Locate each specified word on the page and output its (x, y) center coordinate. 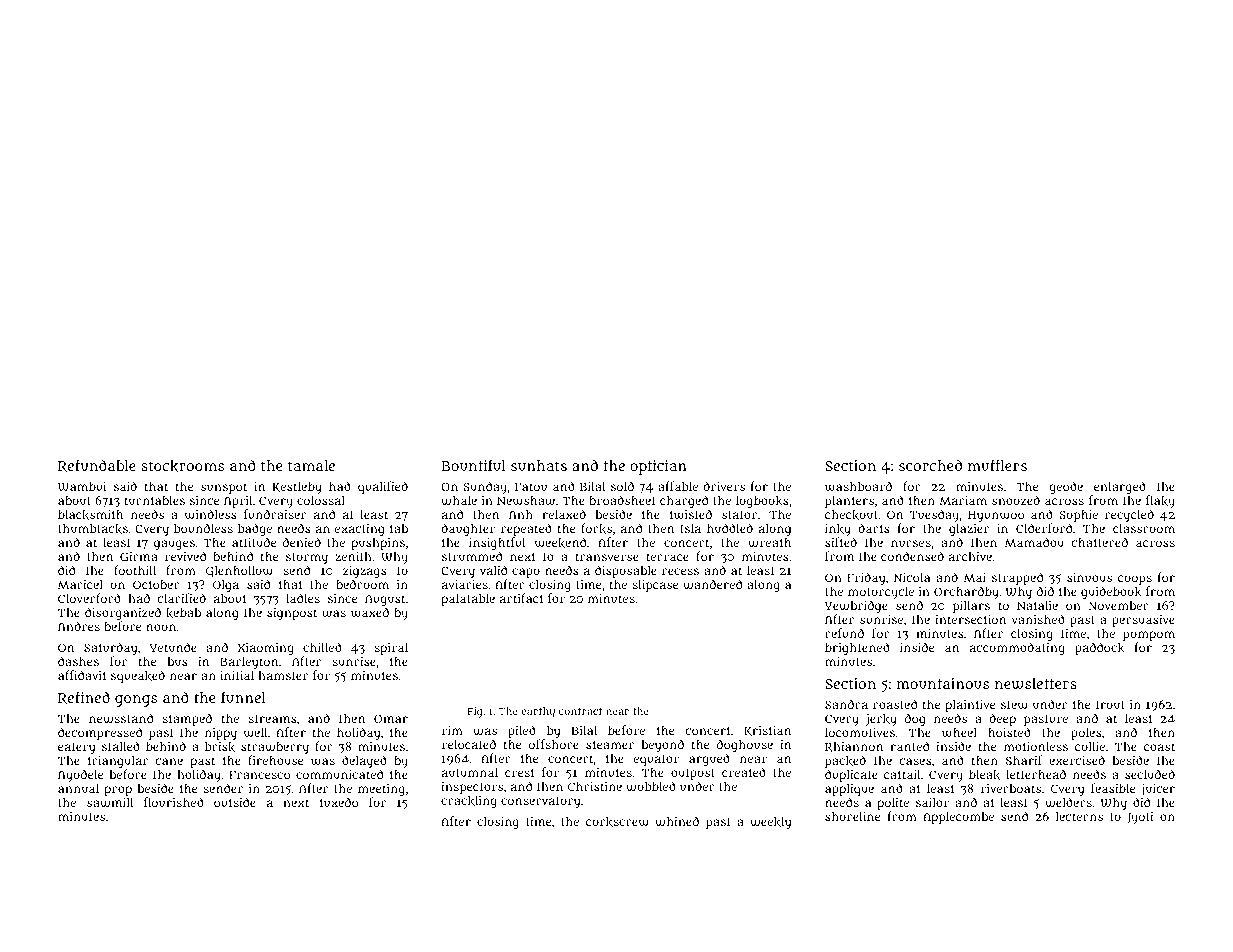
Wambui (82, 486)
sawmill (110, 803)
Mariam (963, 500)
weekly (770, 823)
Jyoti (1140, 818)
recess (680, 571)
